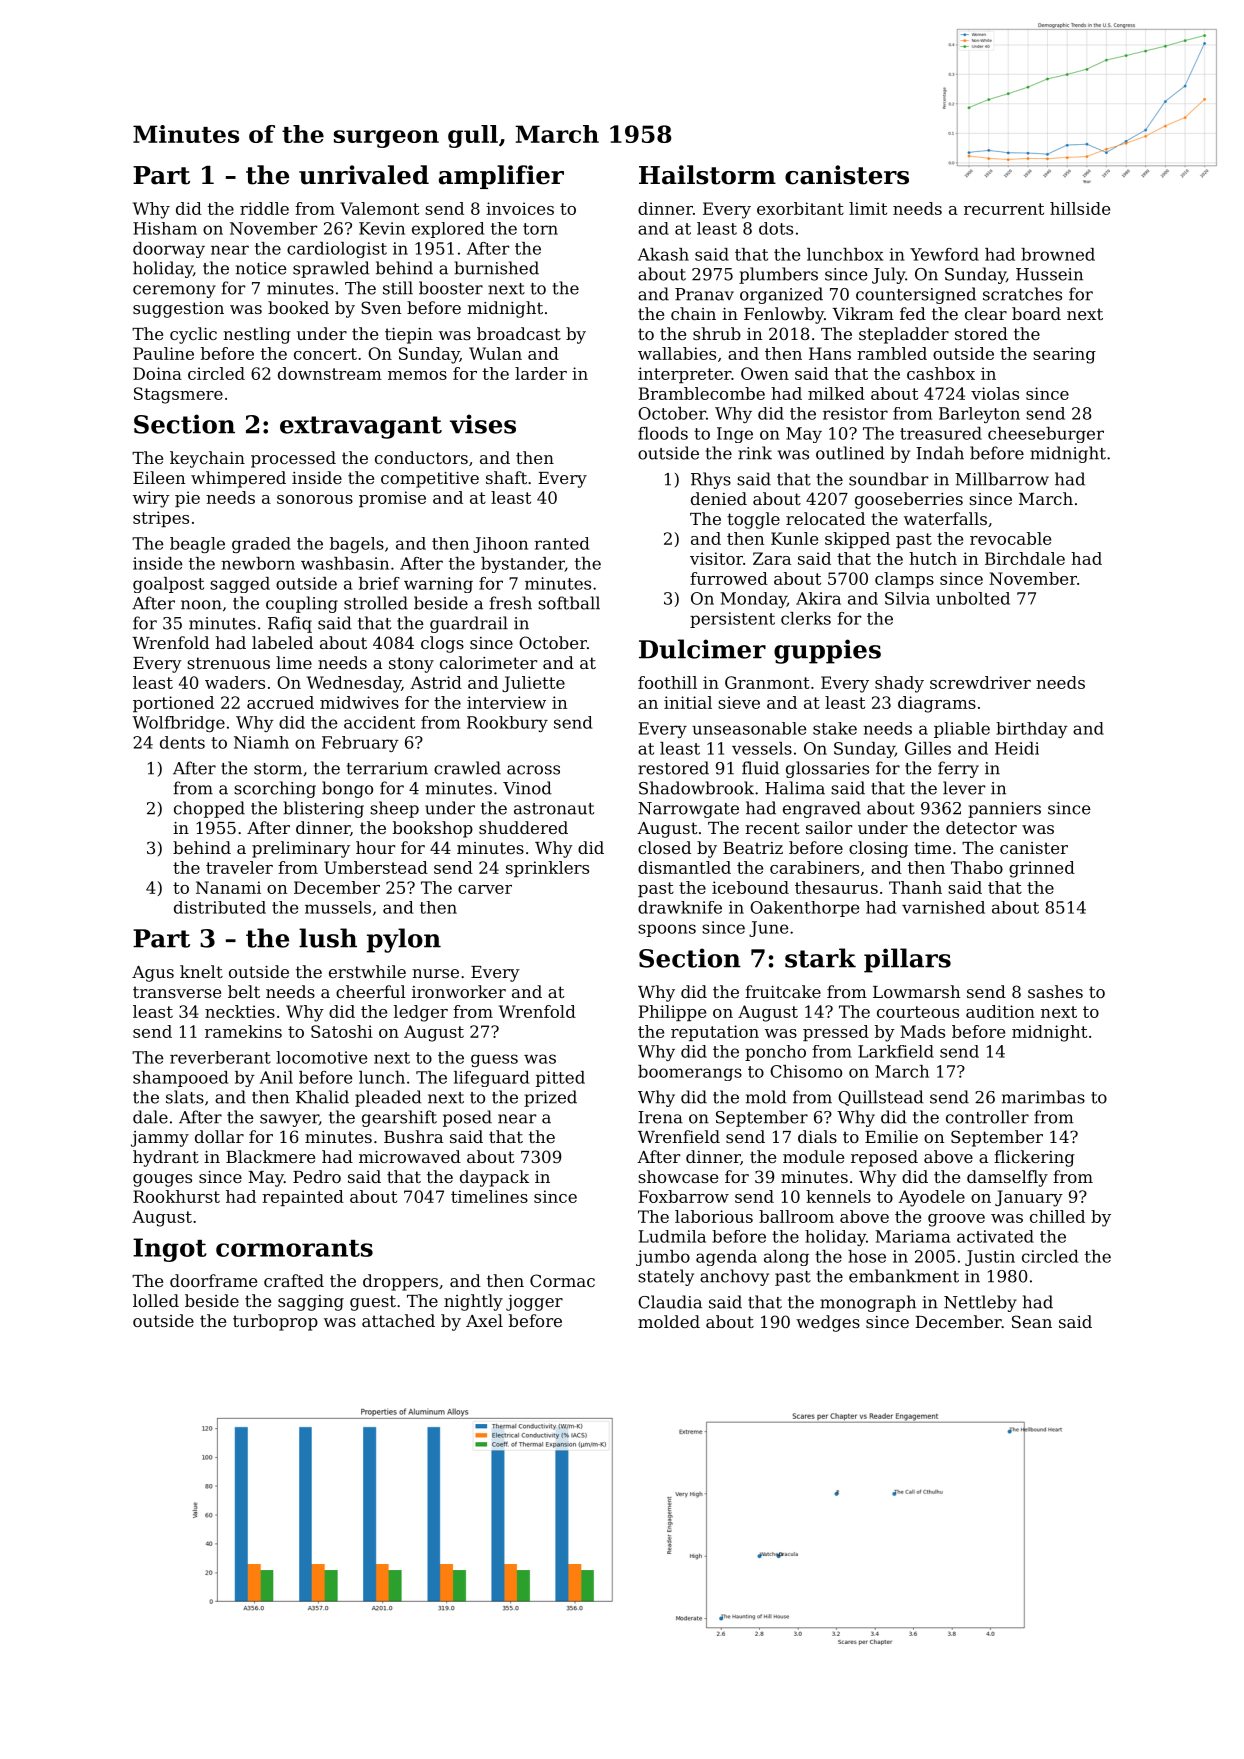  I want to click on shuddered, so click(523, 827).
